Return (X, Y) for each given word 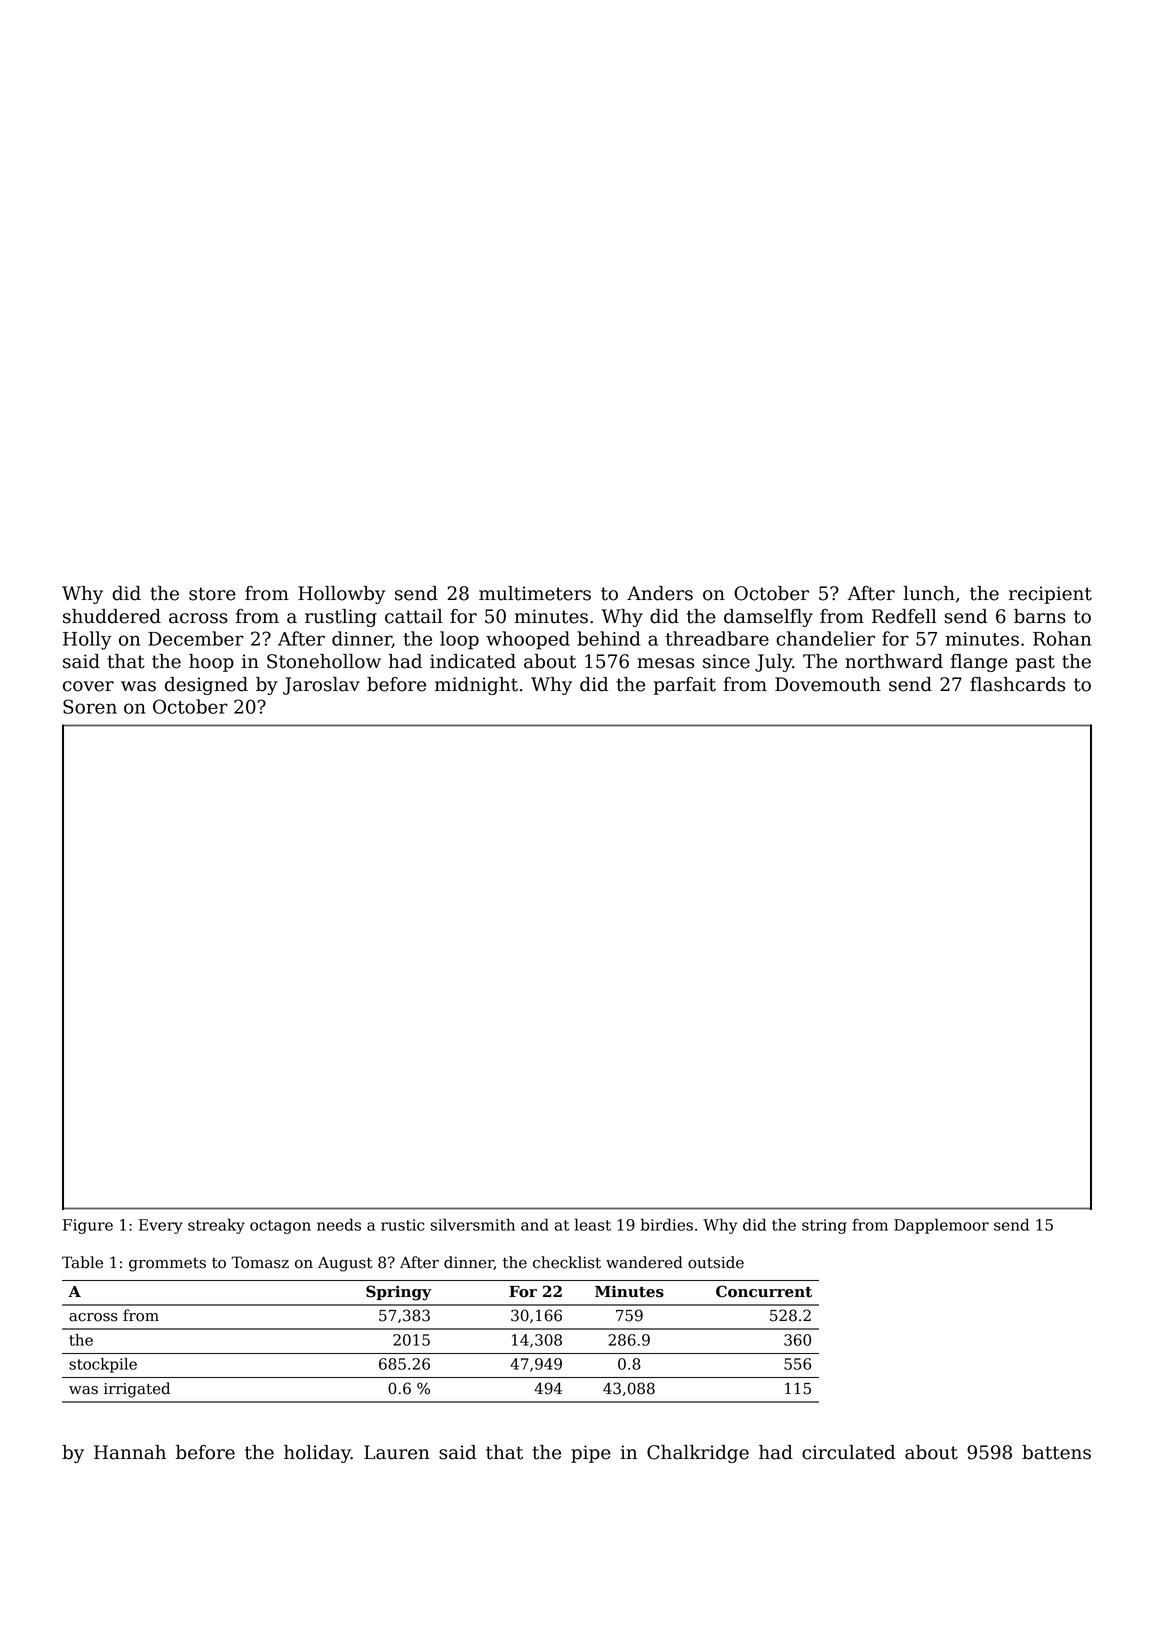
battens (1056, 1452)
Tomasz (260, 1262)
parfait (685, 686)
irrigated (137, 1390)
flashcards (1017, 684)
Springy (398, 1293)
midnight (476, 686)
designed (206, 686)
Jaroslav (321, 686)
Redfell (904, 616)
